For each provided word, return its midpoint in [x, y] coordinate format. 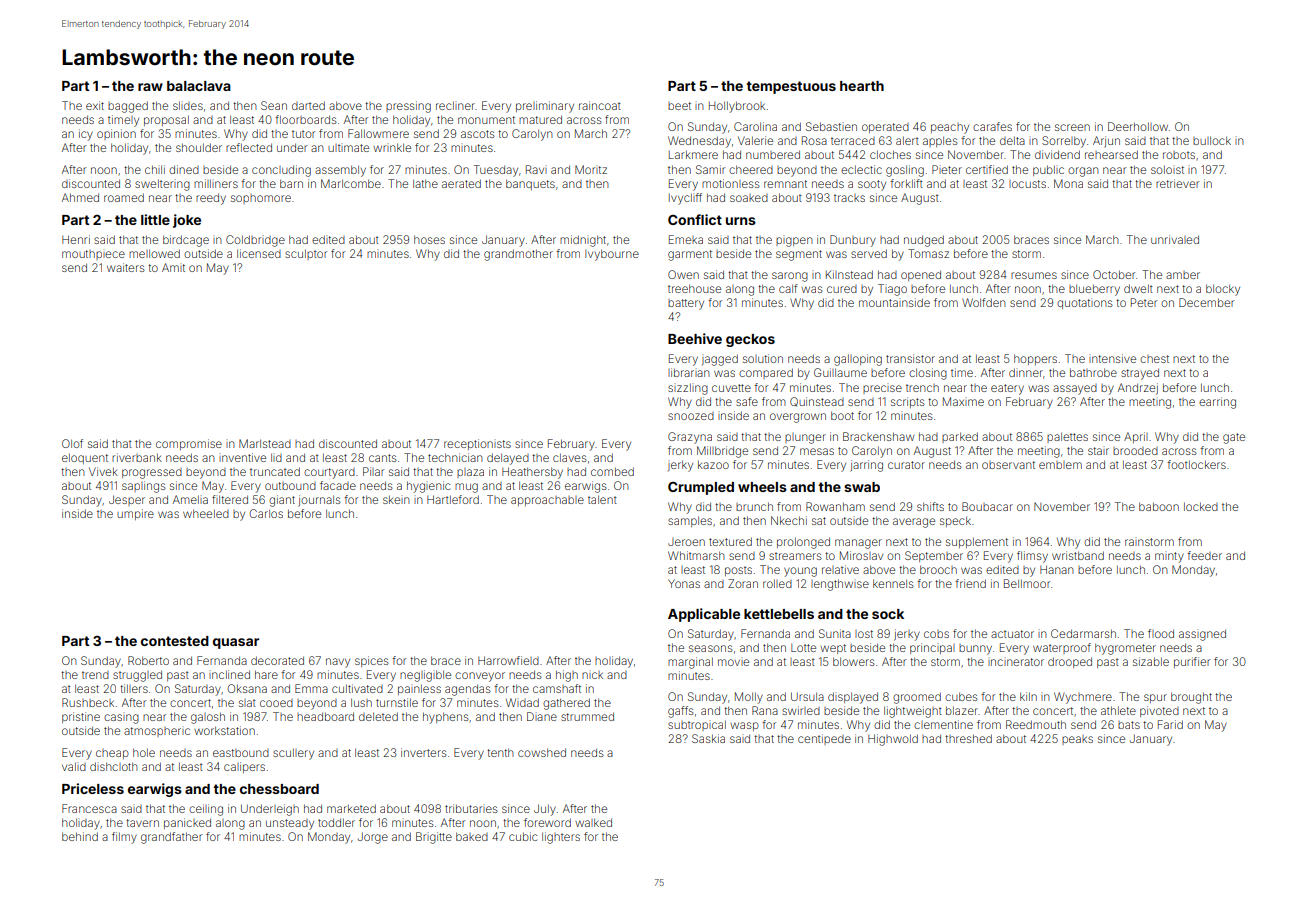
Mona [1068, 183]
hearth [862, 86]
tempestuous [791, 87]
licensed [259, 253]
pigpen [794, 242]
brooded [1135, 451]
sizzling [688, 389]
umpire [135, 514]
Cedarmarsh [1083, 633]
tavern [142, 823]
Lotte [803, 648]
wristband [1078, 555]
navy [338, 663]
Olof [72, 443]
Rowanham [835, 506]
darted [308, 105]
